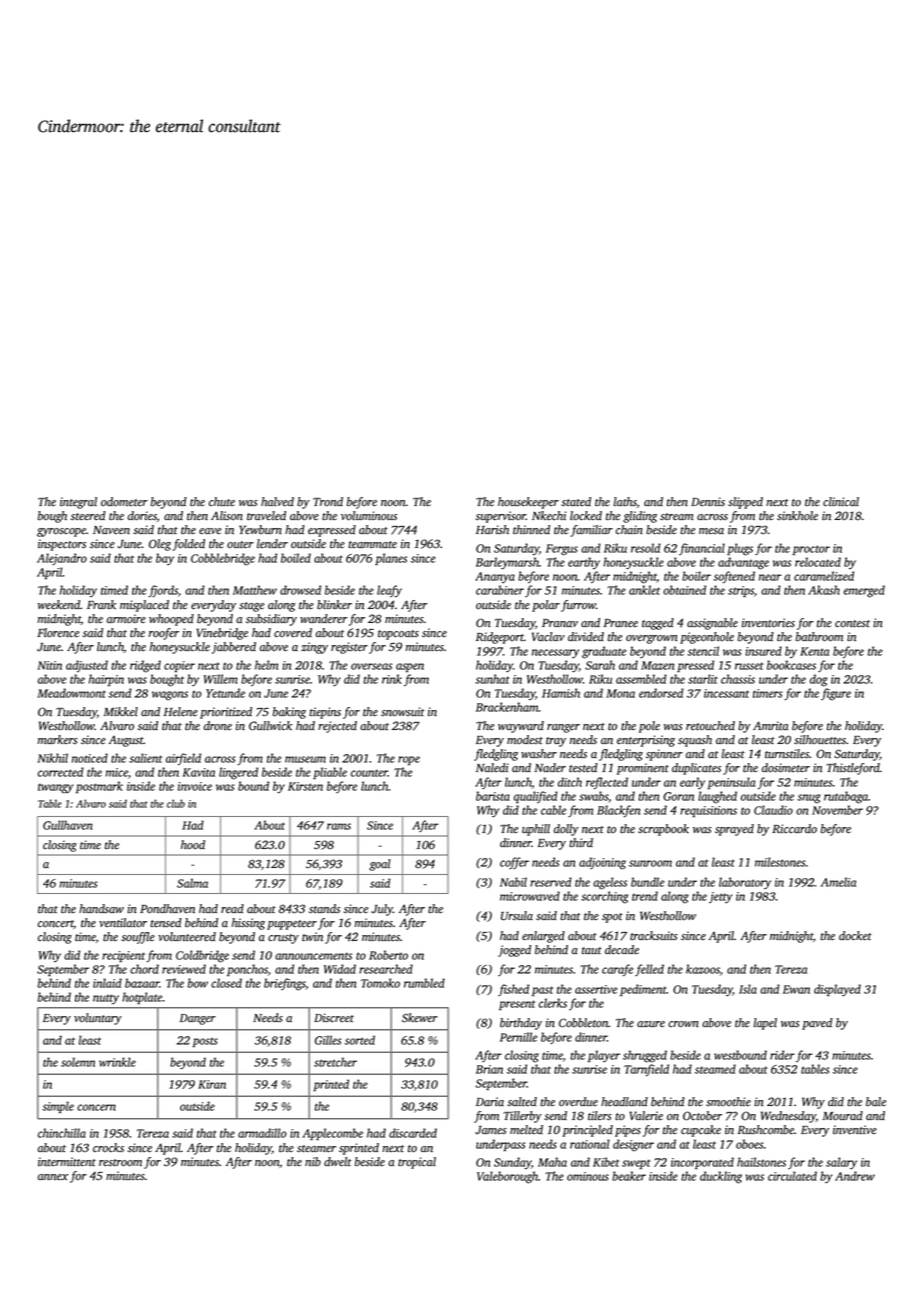  Describe the element at coordinates (526, 1129) in the screenshot. I see `melted` at that location.
